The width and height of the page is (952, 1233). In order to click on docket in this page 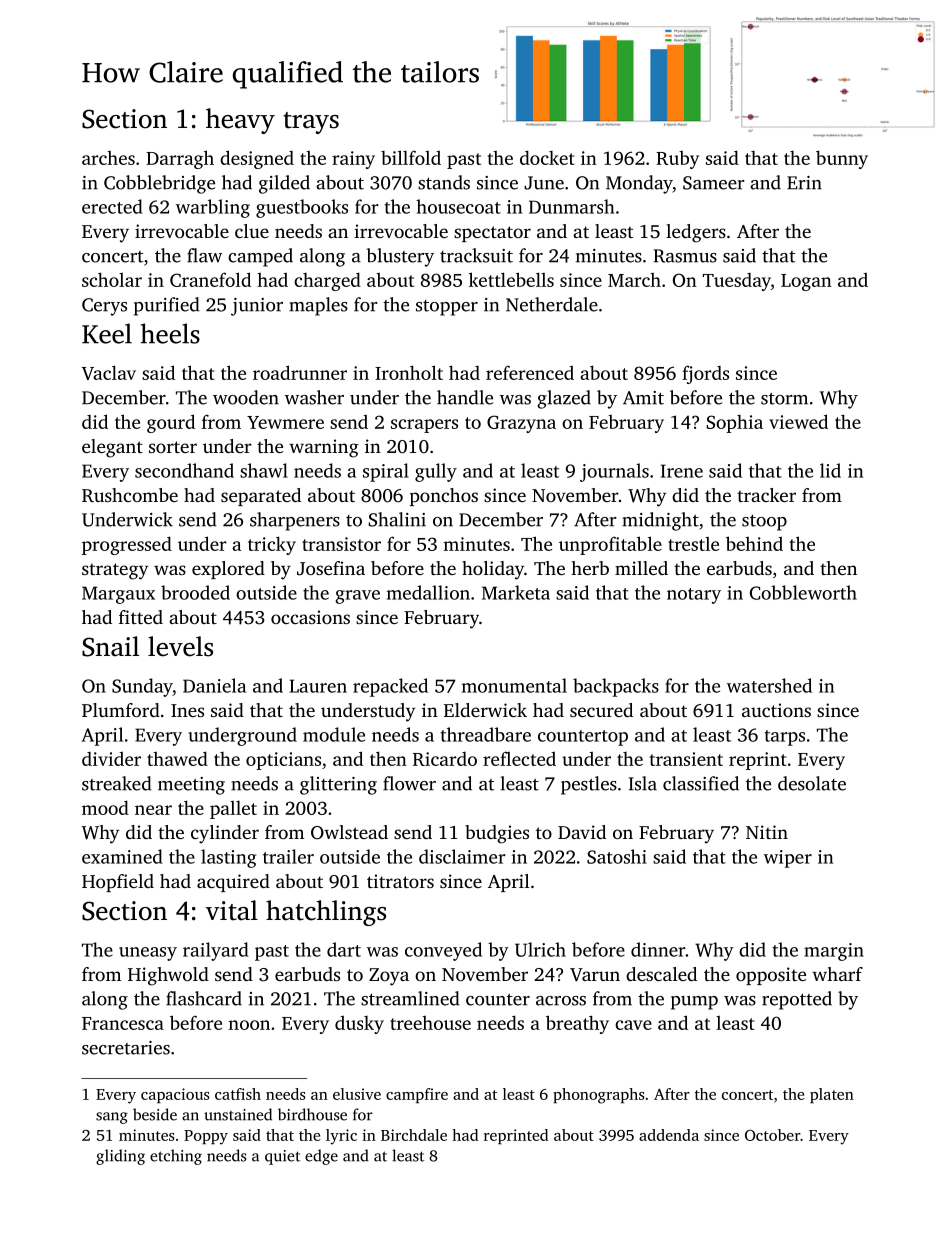, I will do `click(547, 157)`.
